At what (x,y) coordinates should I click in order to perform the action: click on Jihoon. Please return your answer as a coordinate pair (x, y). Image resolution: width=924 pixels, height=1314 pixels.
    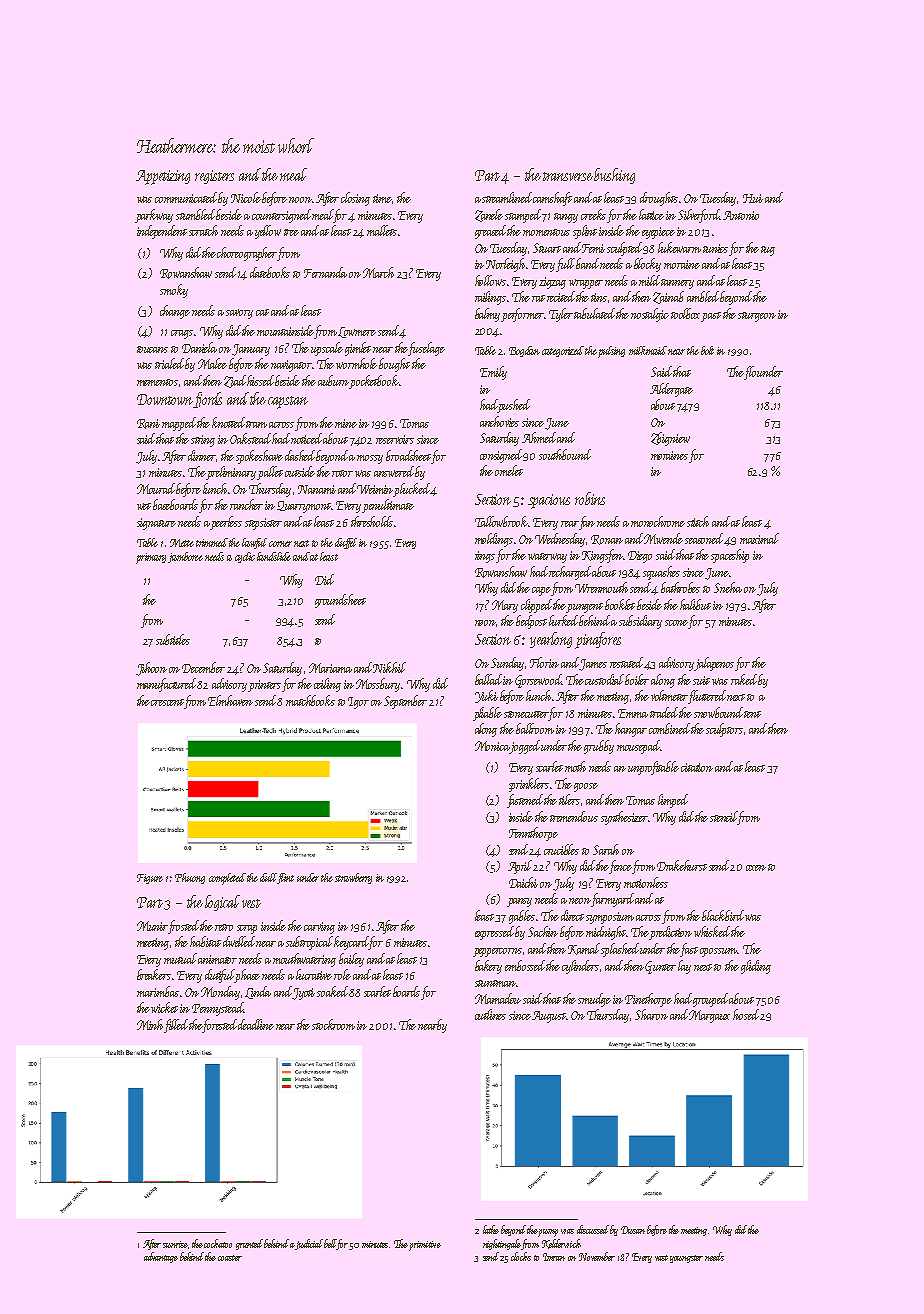
    Looking at the image, I should click on (151, 669).
